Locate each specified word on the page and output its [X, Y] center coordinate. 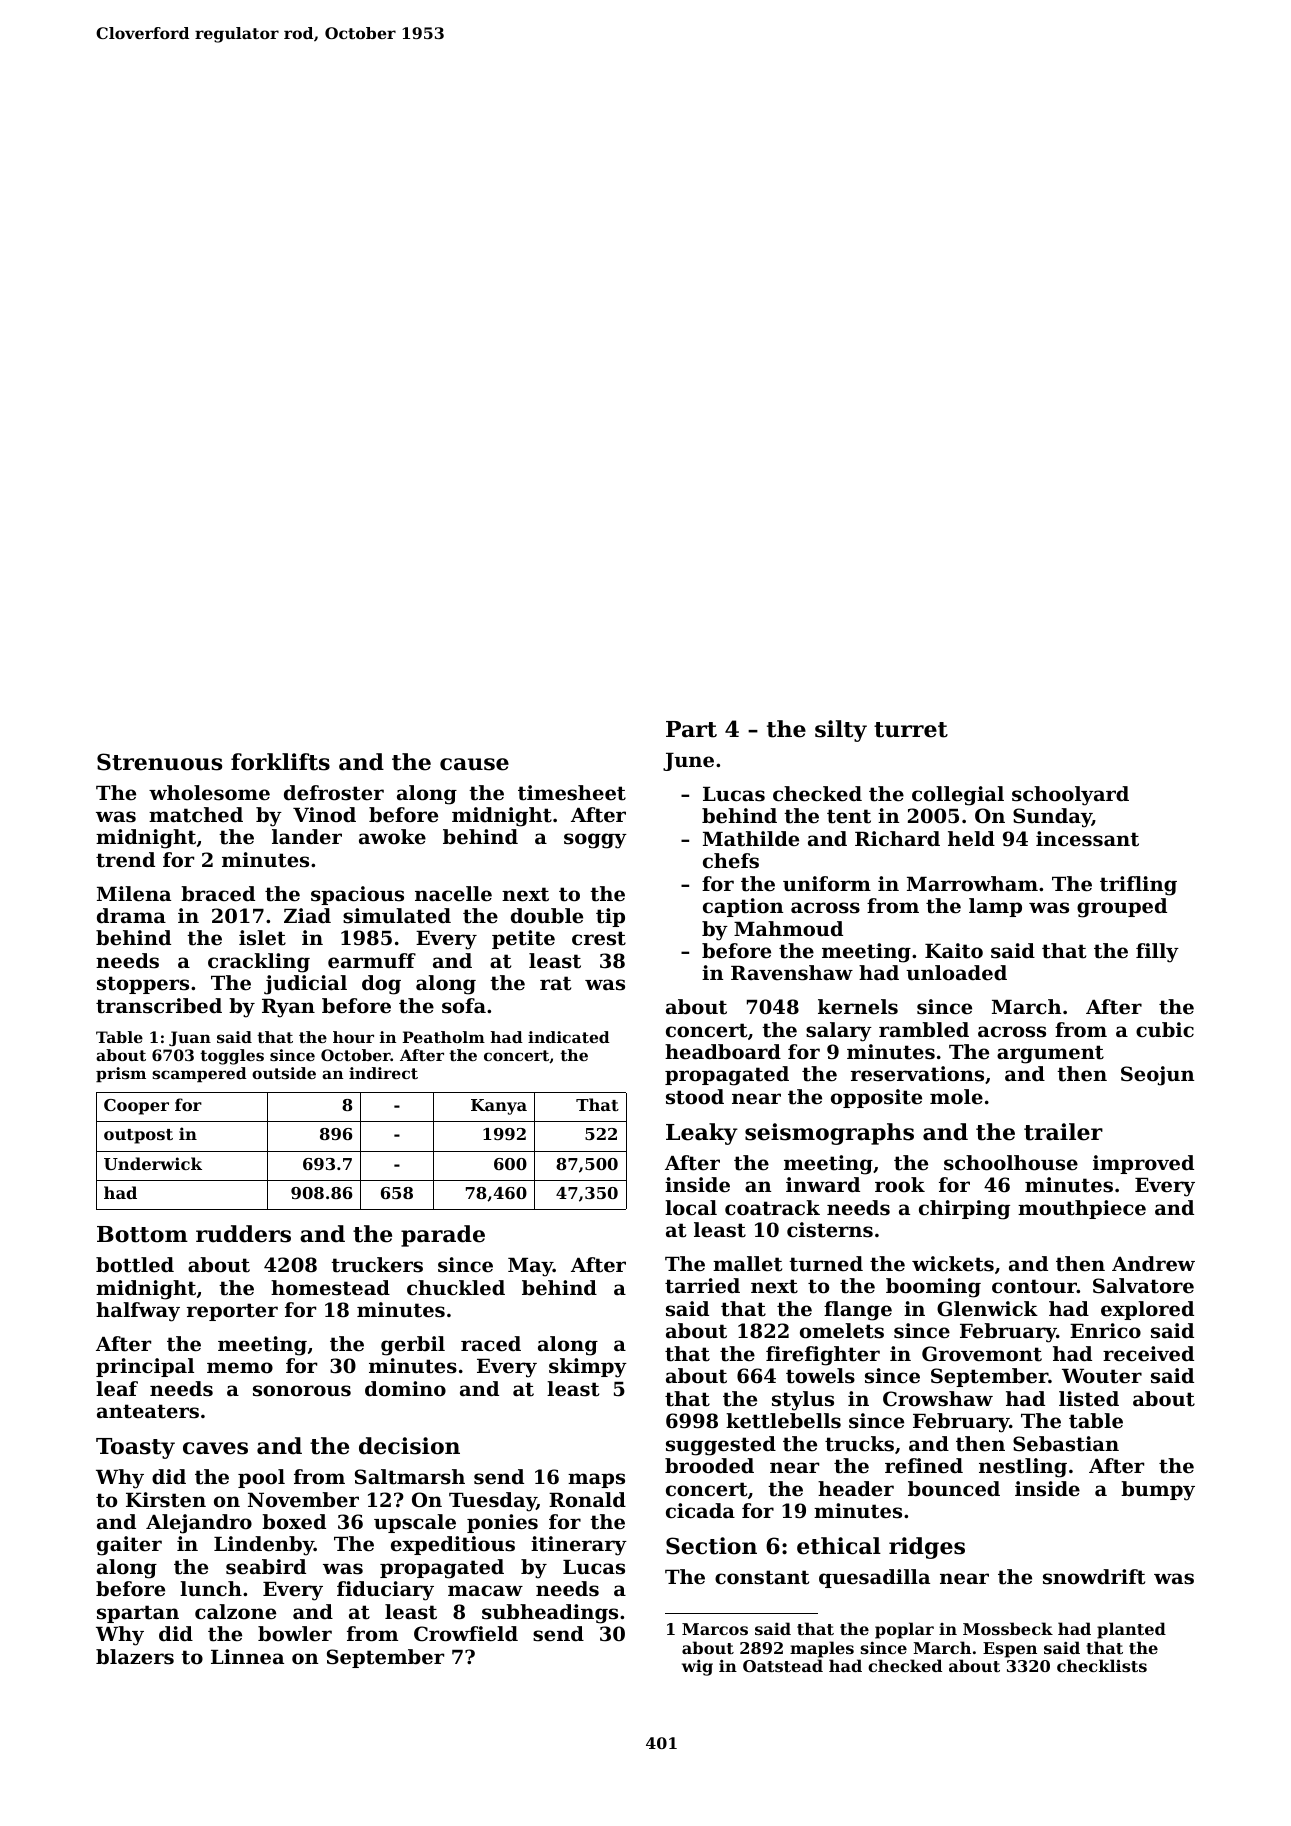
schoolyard [1070, 796]
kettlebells [783, 1421]
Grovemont [982, 1354]
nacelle [453, 894]
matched [196, 815]
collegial [958, 796]
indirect [383, 1073]
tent [849, 816]
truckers [377, 1265]
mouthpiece [1082, 1209]
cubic [1165, 1029]
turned [826, 1264]
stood [695, 1097]
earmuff [372, 961]
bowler [295, 1634]
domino [405, 1389]
